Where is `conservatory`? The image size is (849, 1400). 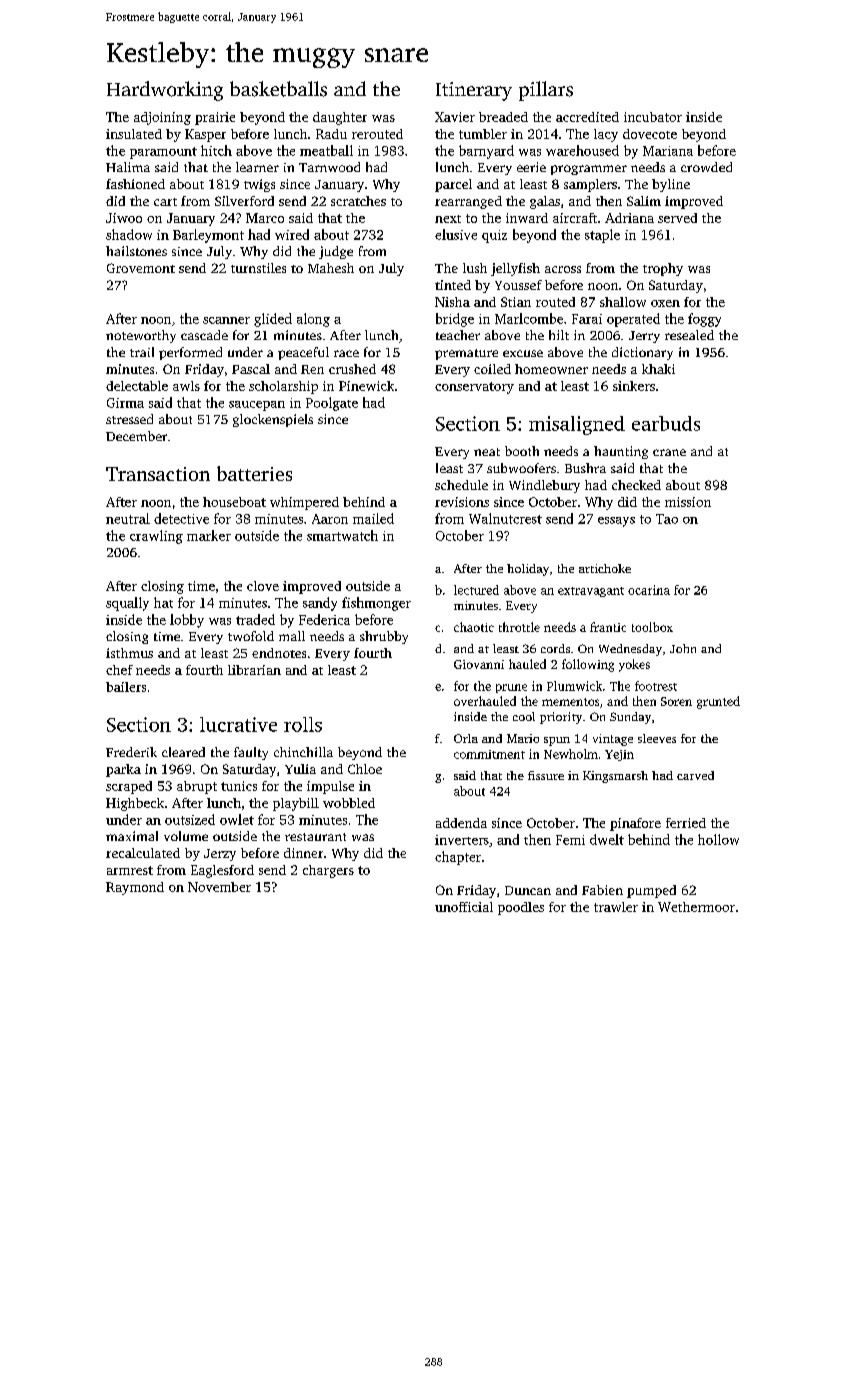 conservatory is located at coordinates (474, 388).
